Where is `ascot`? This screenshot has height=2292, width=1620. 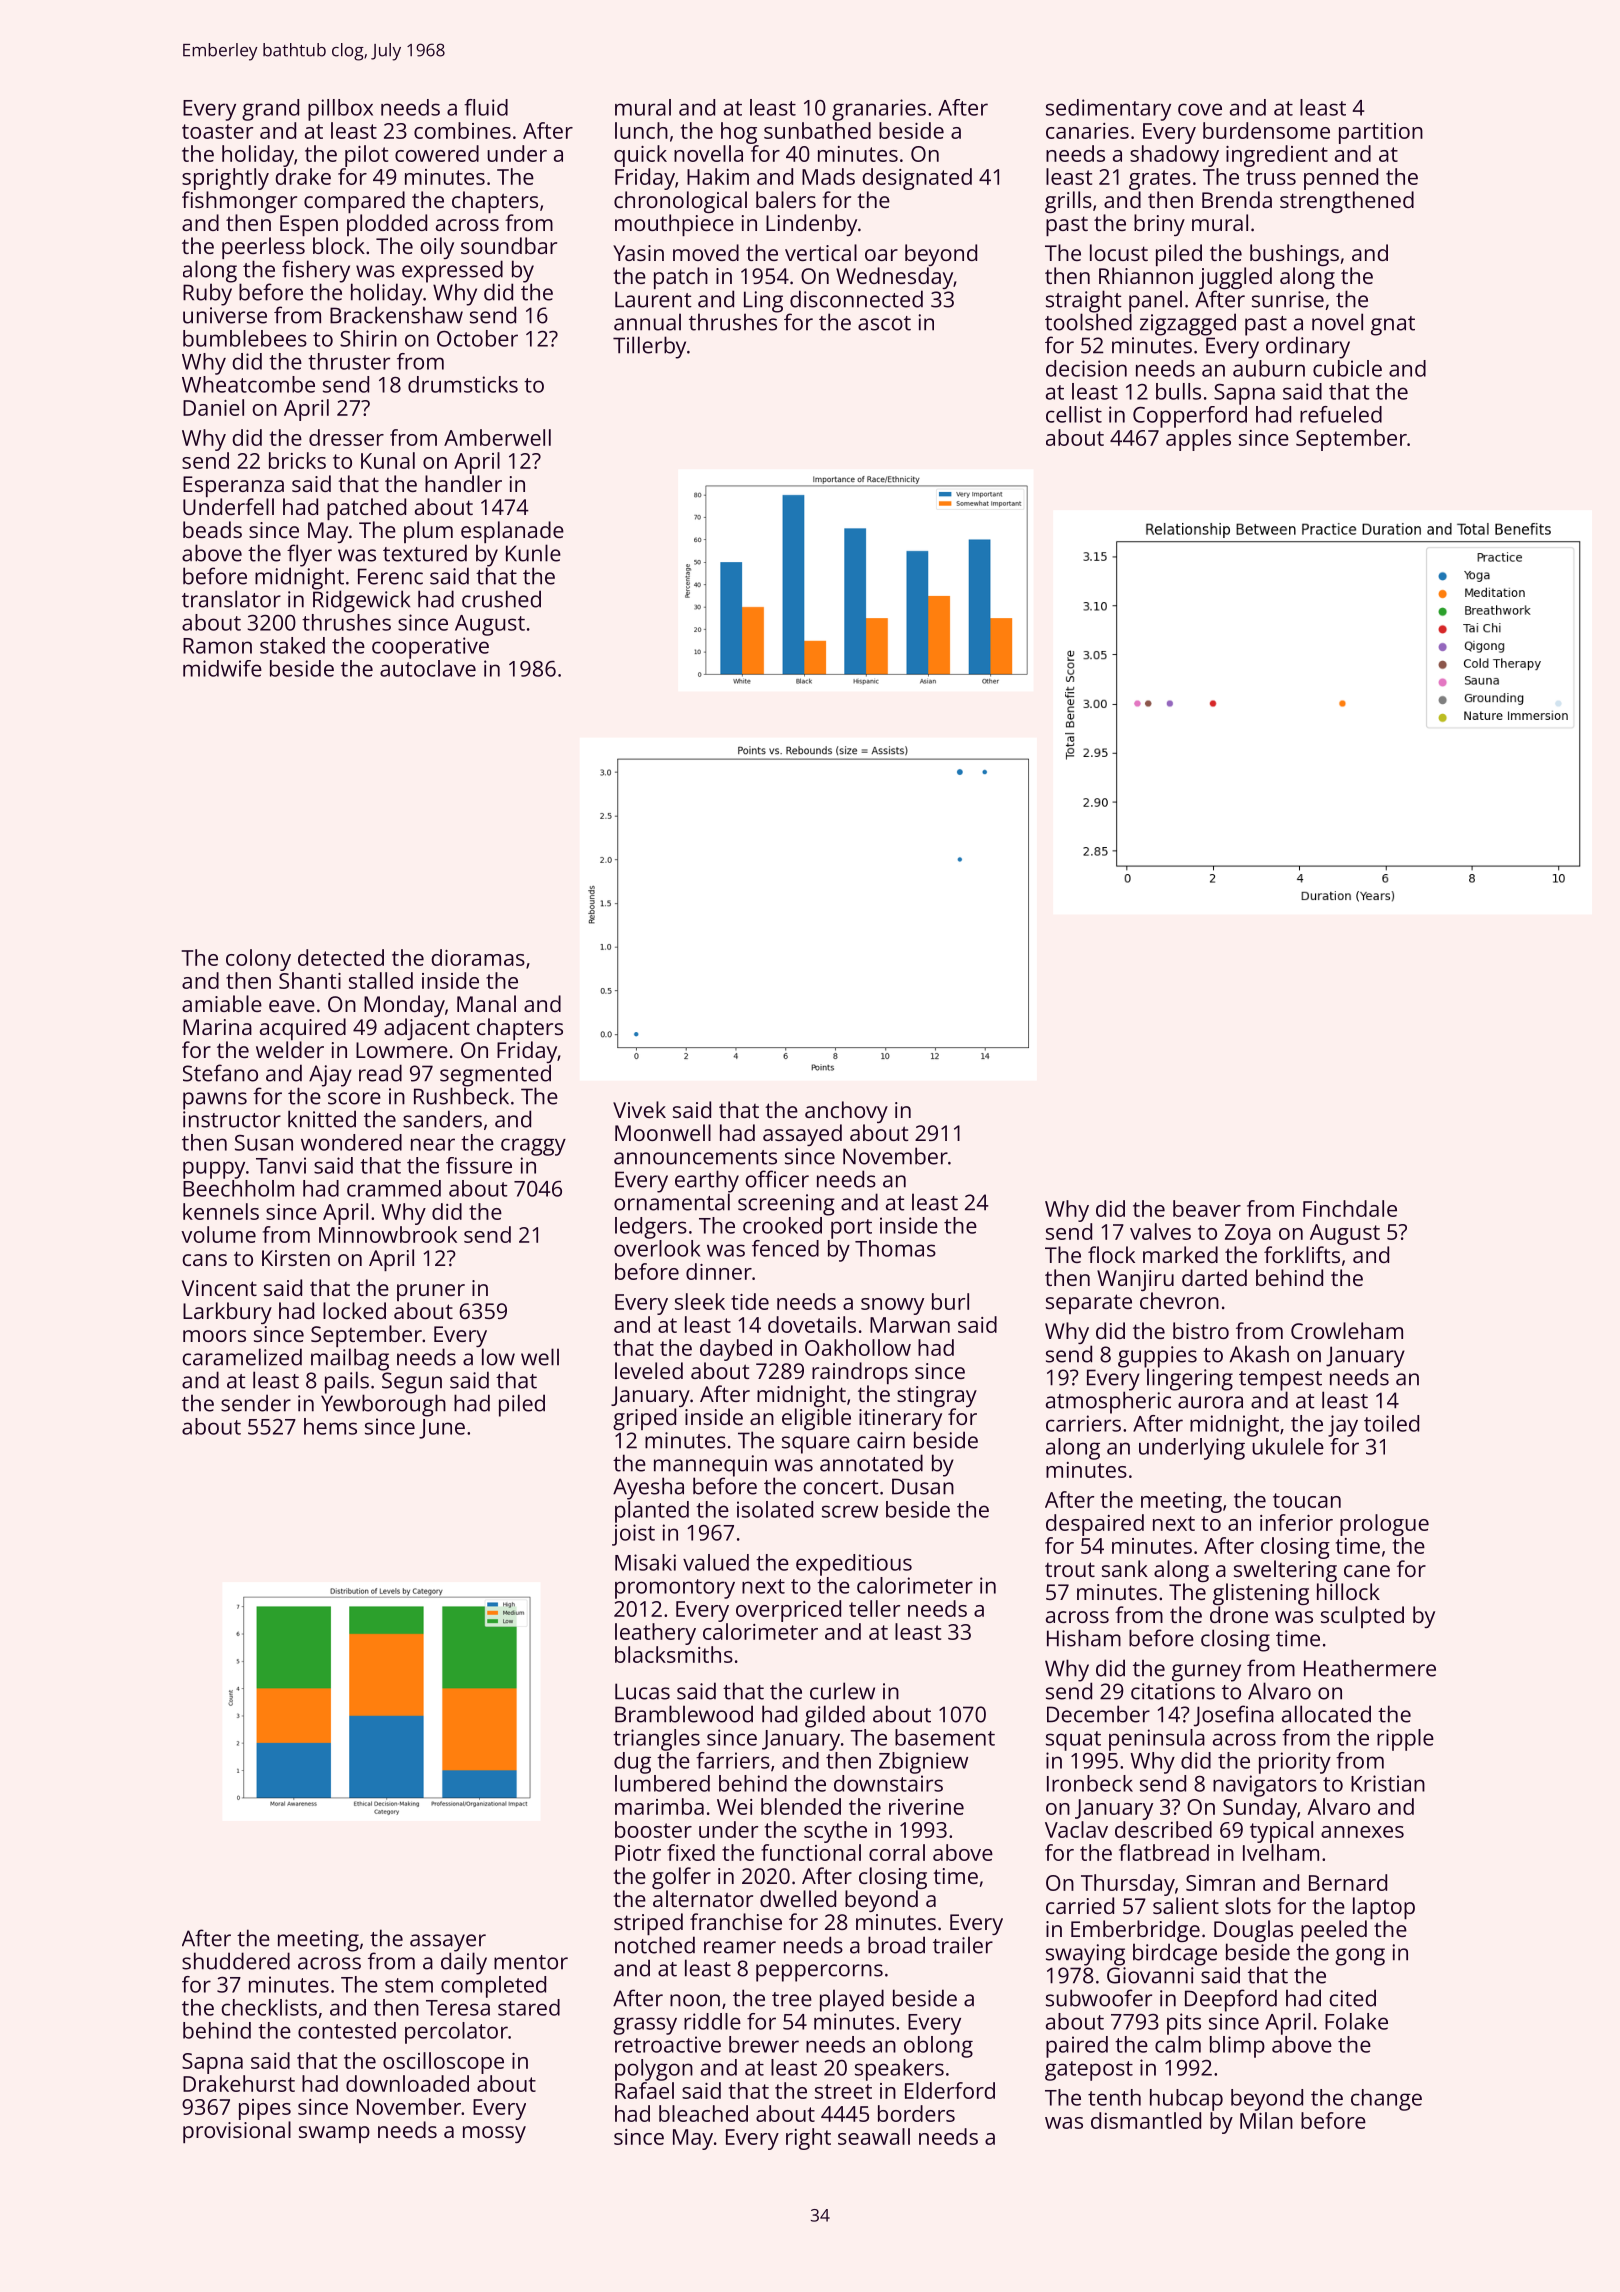
ascot is located at coordinates (884, 323).
